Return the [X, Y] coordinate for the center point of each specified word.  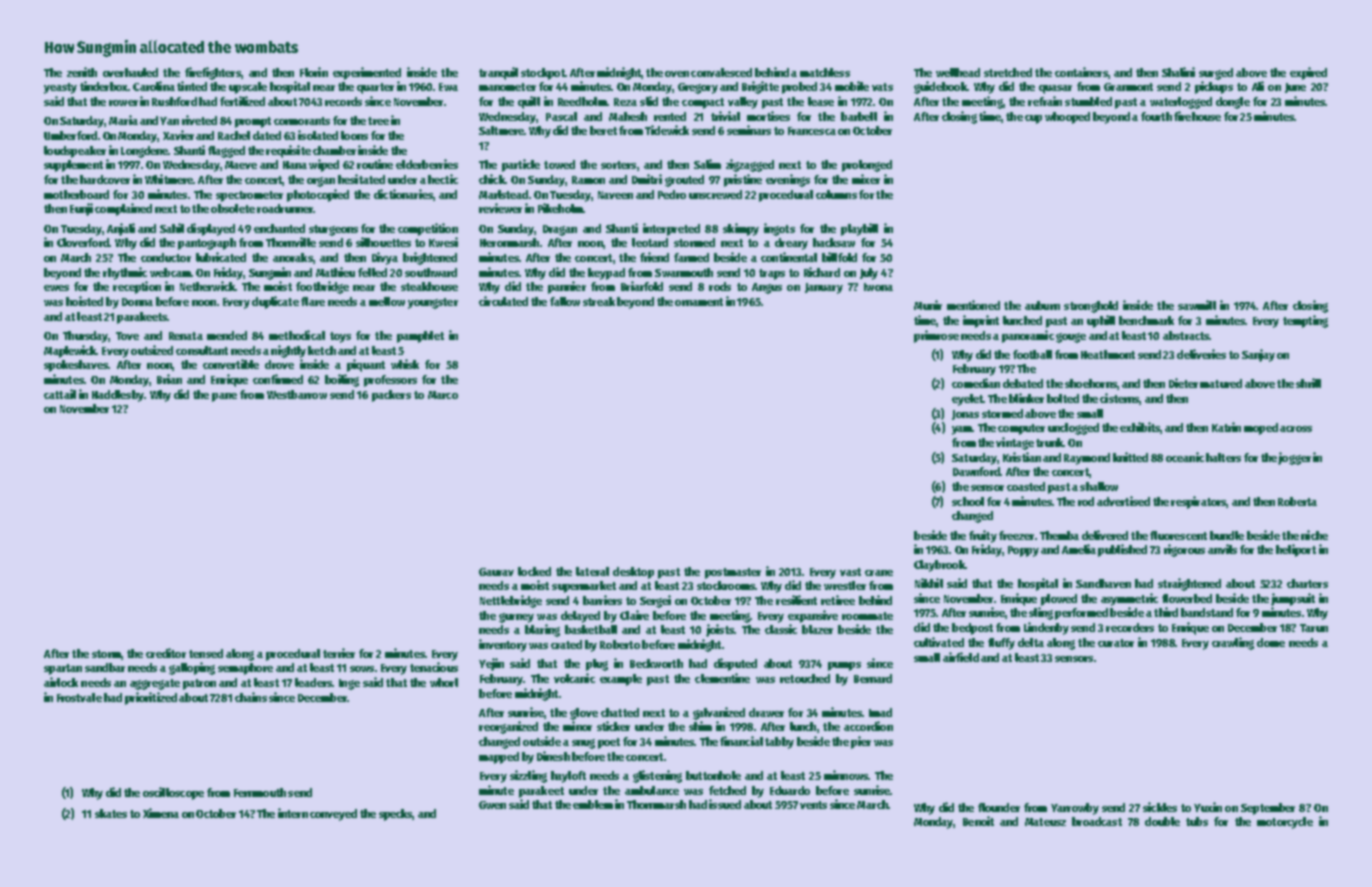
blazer [817, 629]
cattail [60, 394]
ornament [699, 302]
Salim [707, 164]
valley [743, 103]
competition [428, 229]
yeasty [60, 88]
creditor [166, 653]
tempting [1305, 321]
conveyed [333, 815]
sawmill [1197, 305]
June [1295, 88]
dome [1271, 642]
